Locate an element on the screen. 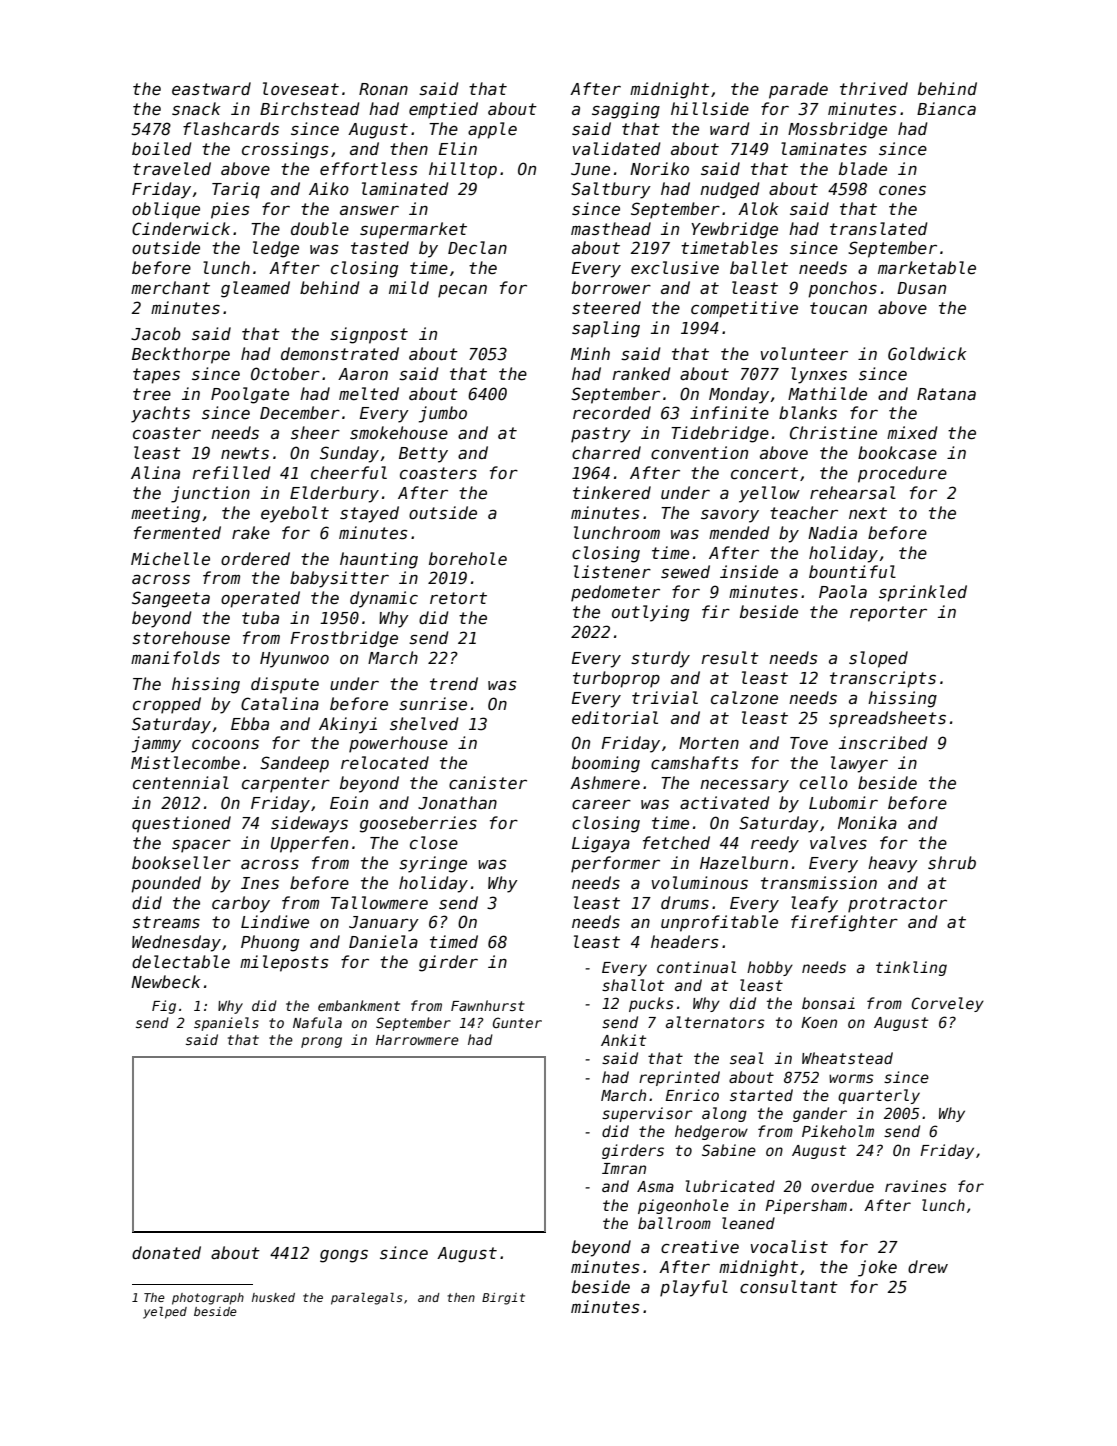 The height and width of the screenshot is (1446, 1117). donated is located at coordinates (166, 1252).
